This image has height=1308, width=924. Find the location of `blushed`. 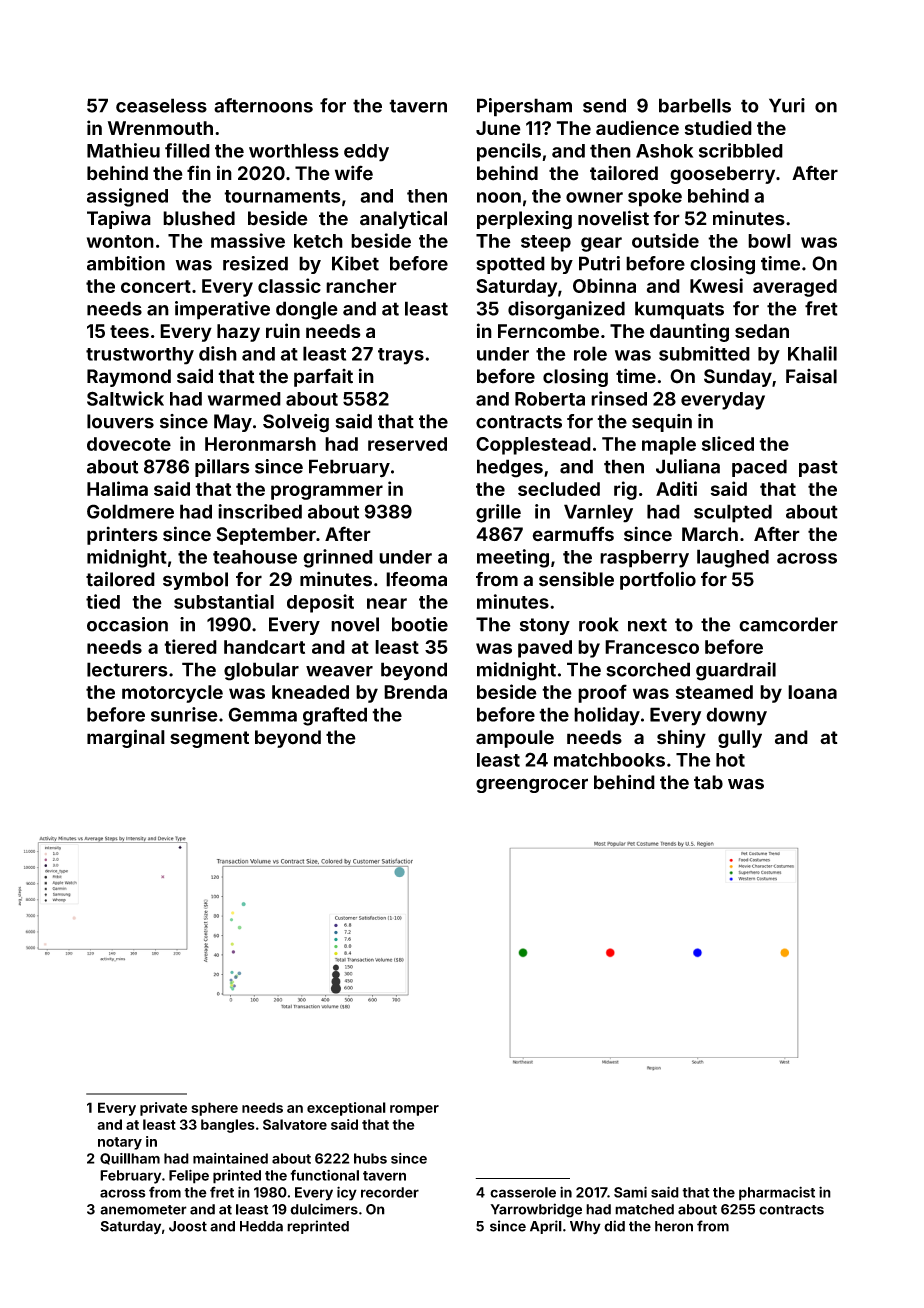

blushed is located at coordinates (199, 218).
